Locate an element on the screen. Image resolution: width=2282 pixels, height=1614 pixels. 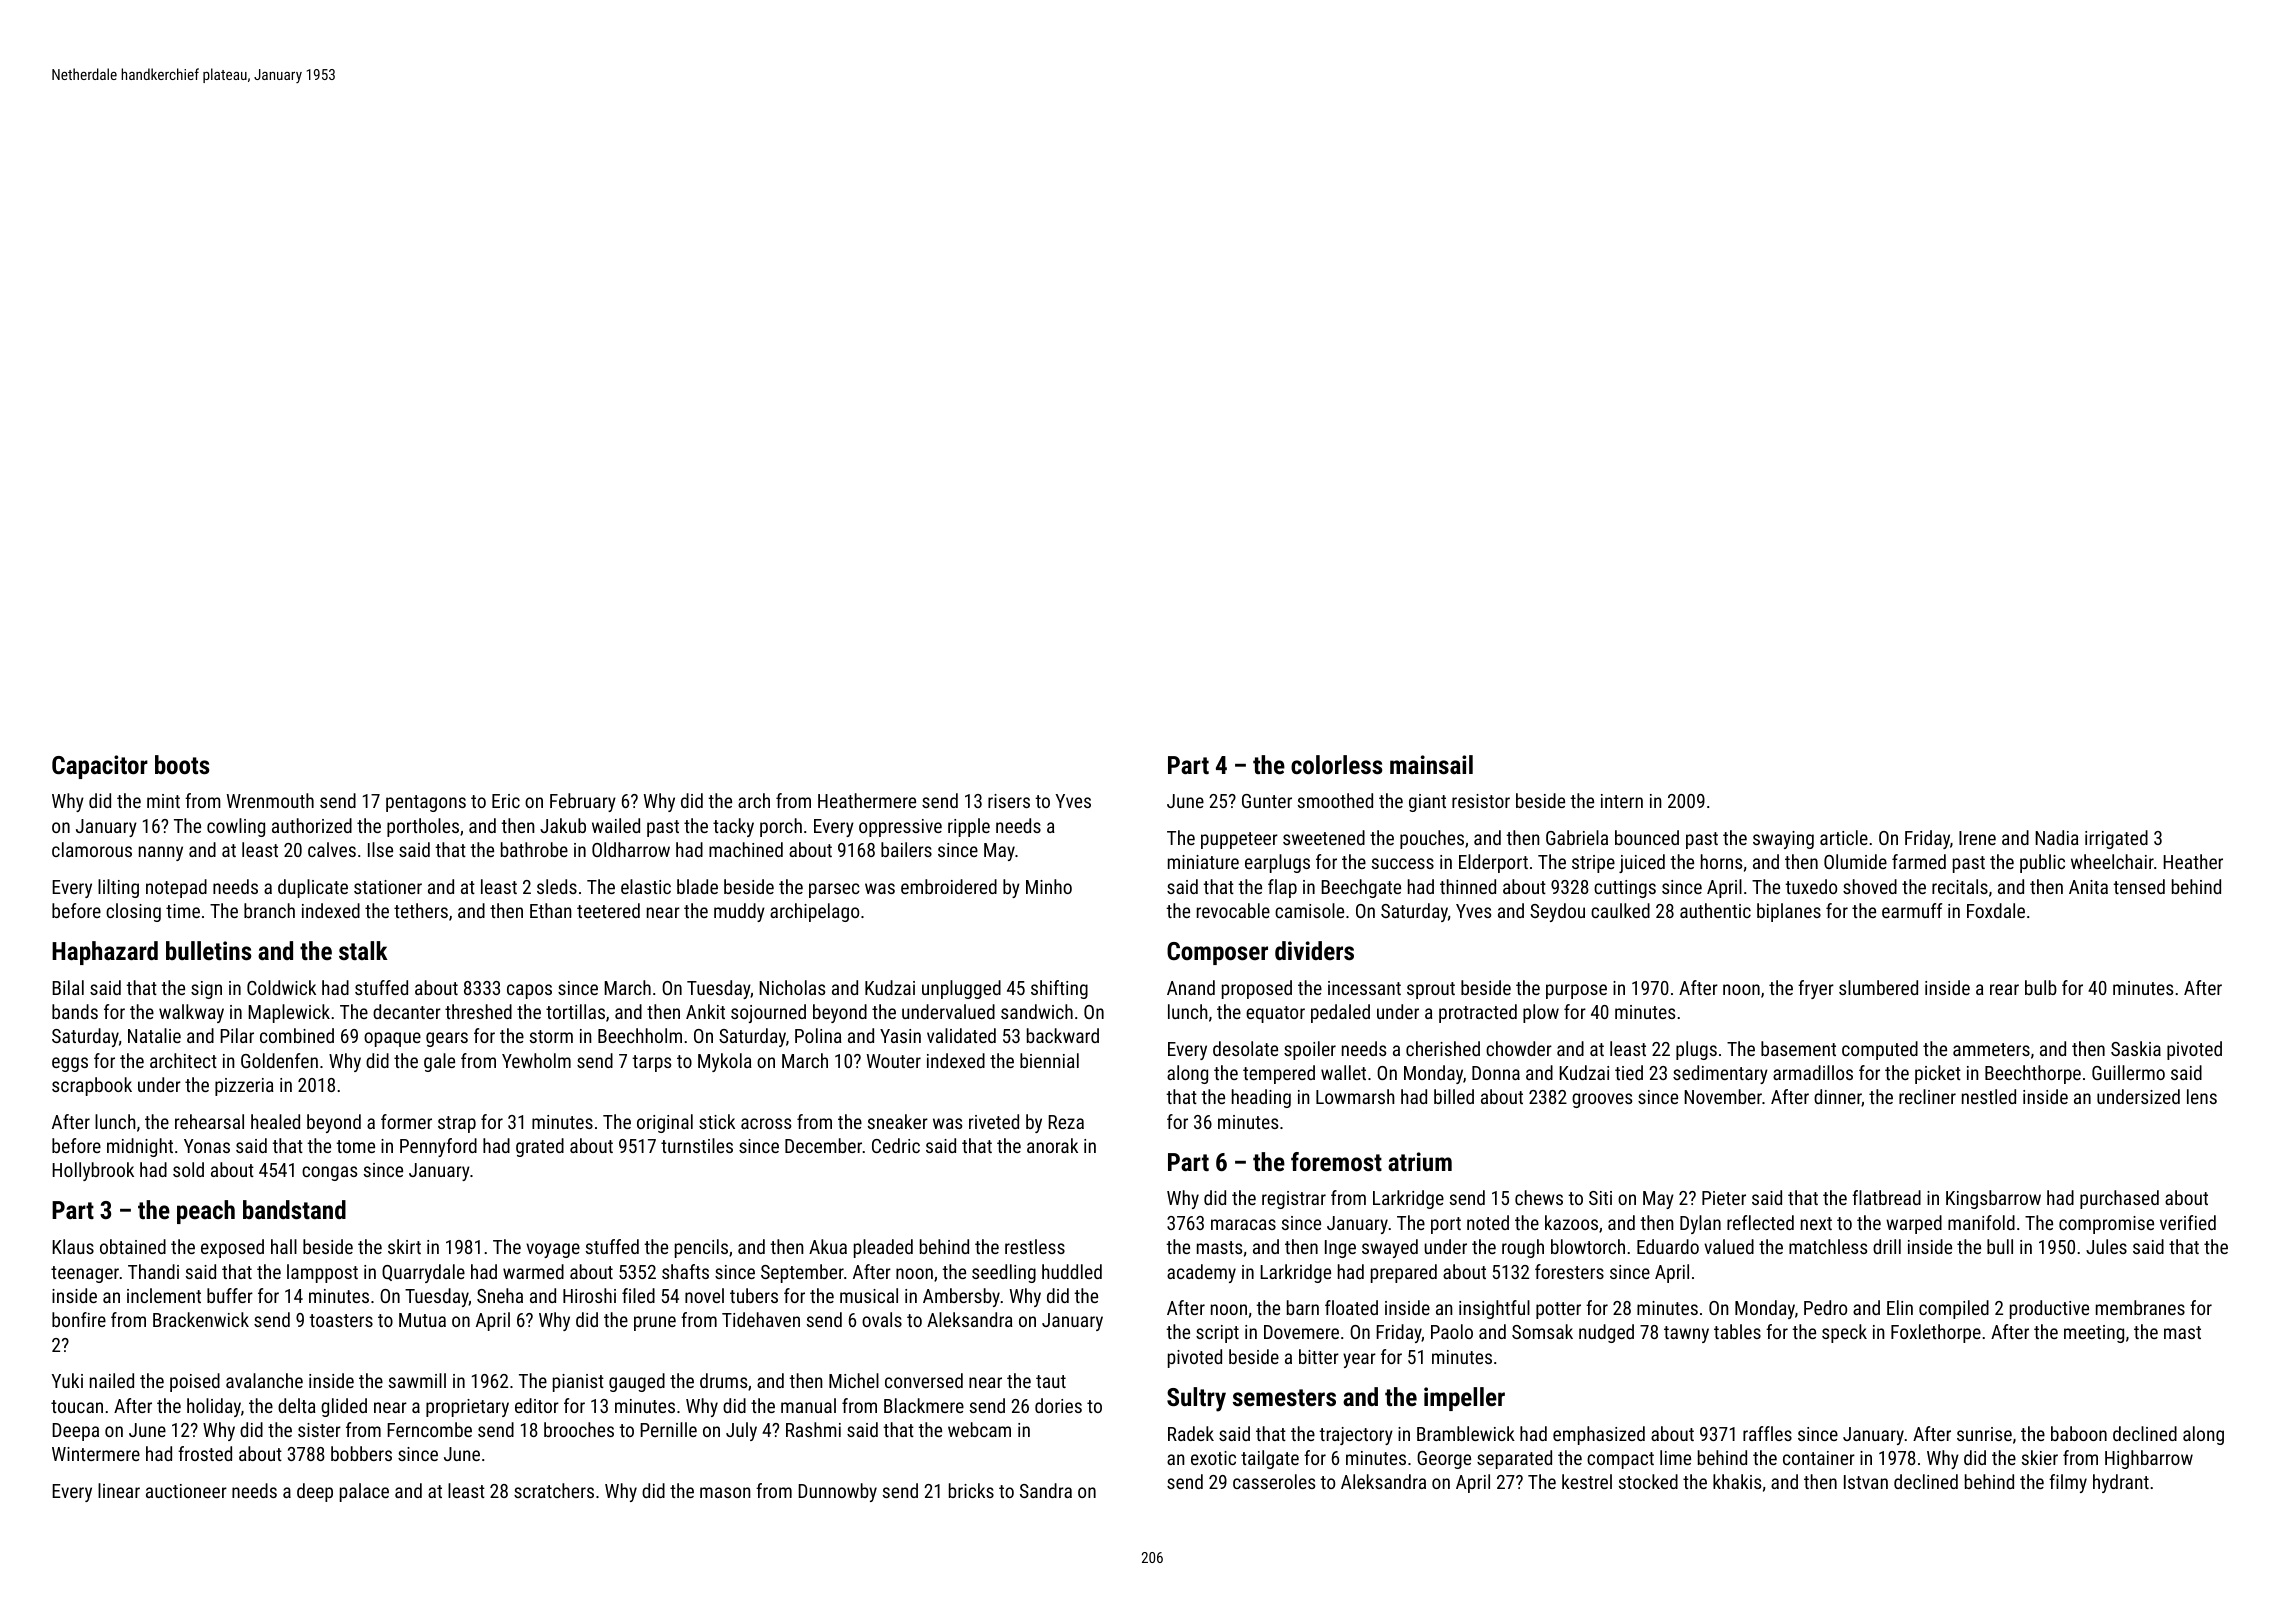
atrium is located at coordinates (1420, 1161).
